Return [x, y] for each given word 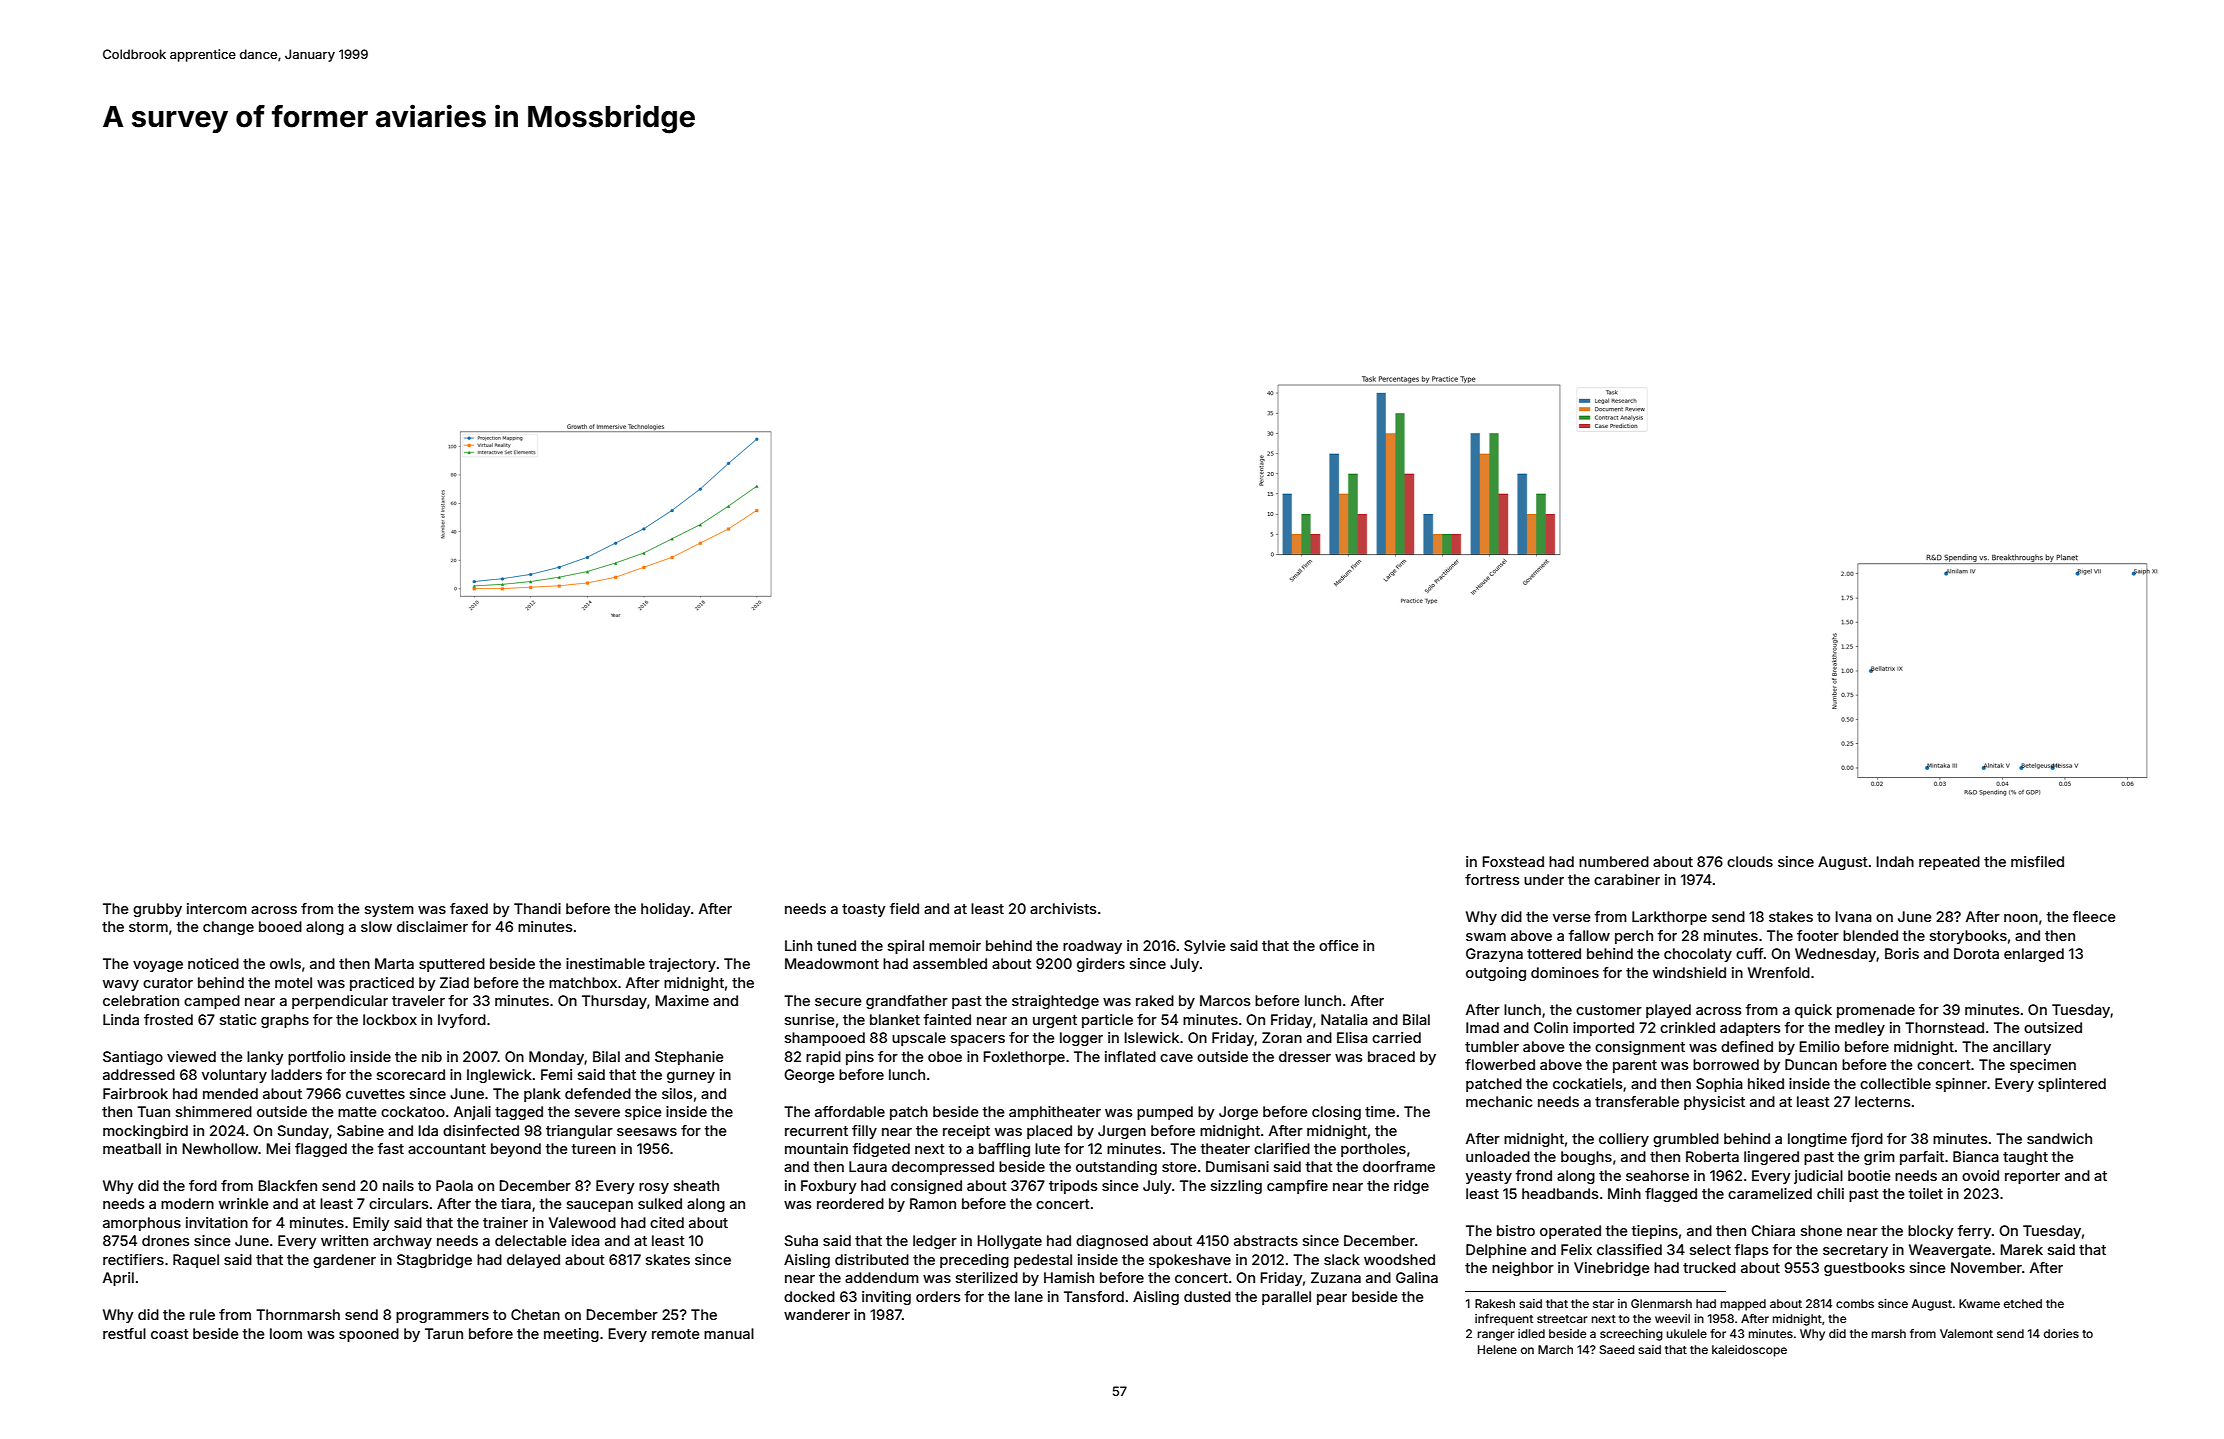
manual [729, 1333]
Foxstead [1513, 861]
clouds [1750, 861]
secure [838, 1002]
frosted [168, 1019]
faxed [469, 908]
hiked [1766, 1083]
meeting [571, 1335]
